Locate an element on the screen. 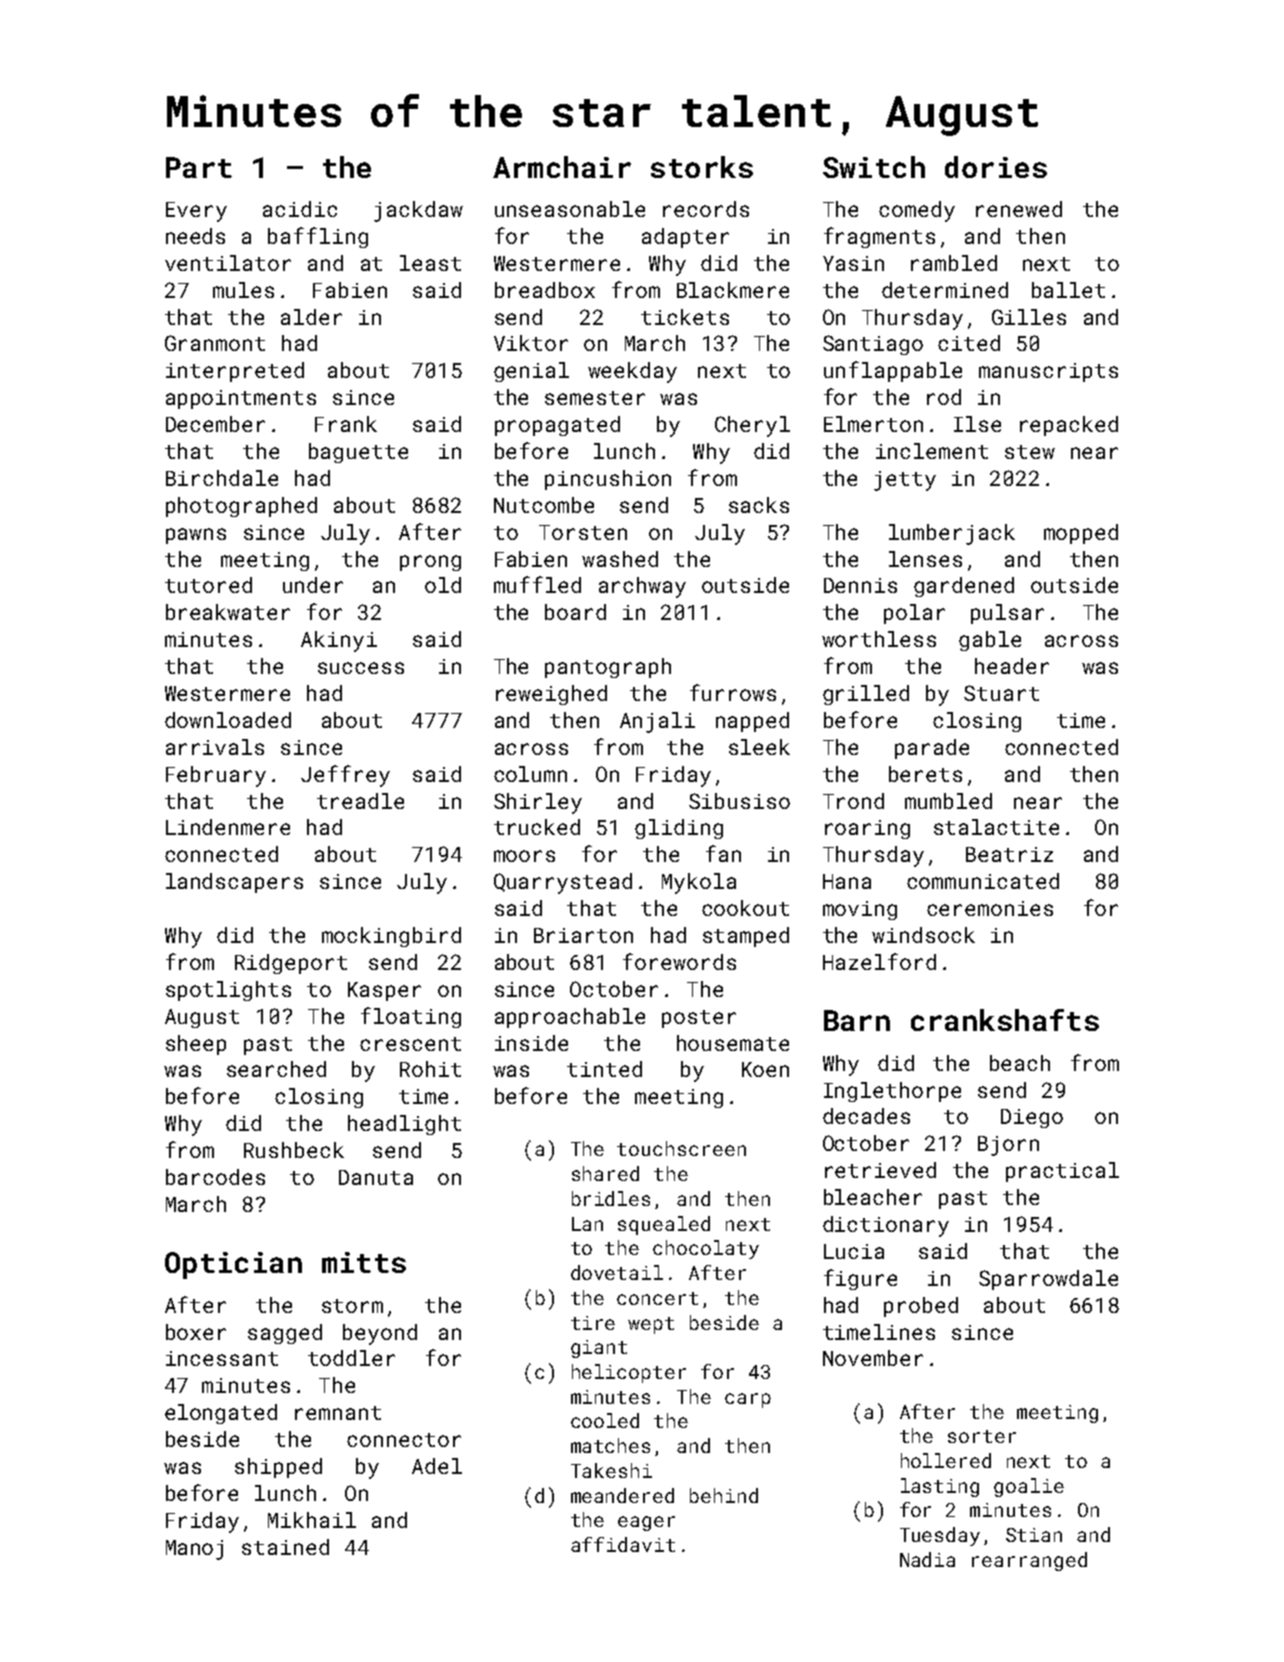 The image size is (1284, 1662). jackdaw is located at coordinates (418, 211).
